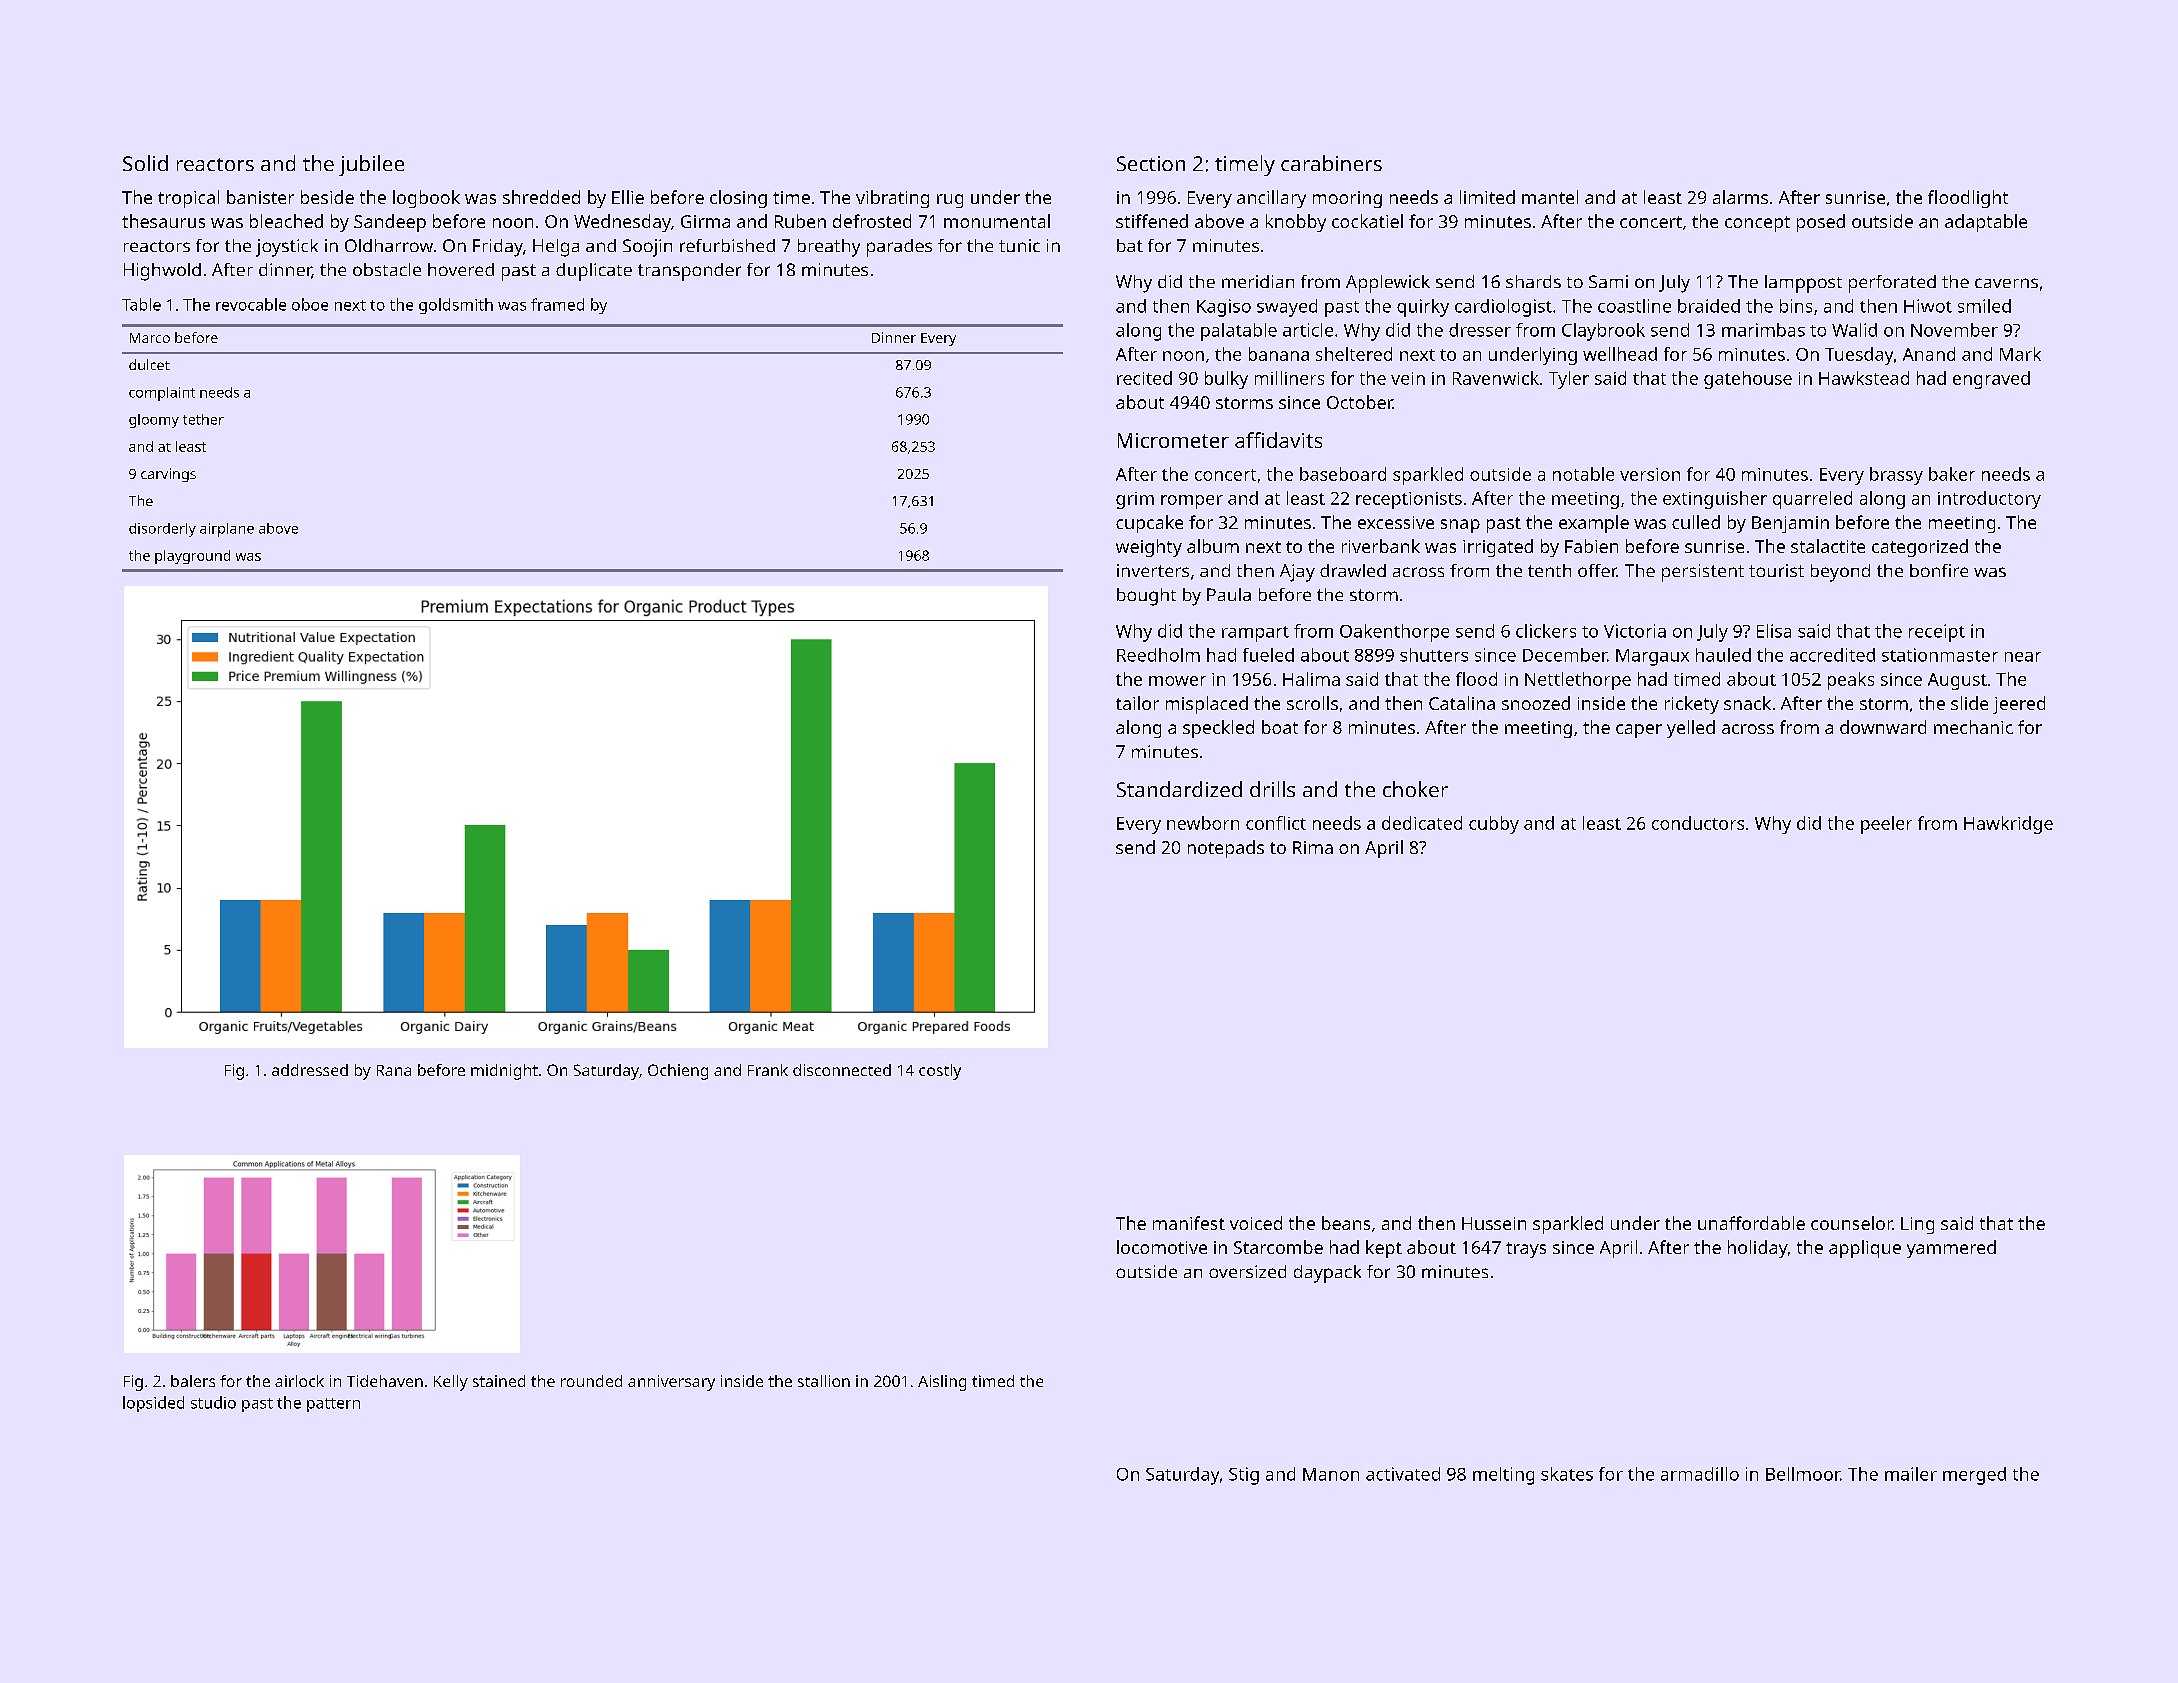 Image resolution: width=2178 pixels, height=1683 pixels. I want to click on Stig, so click(1244, 1476).
